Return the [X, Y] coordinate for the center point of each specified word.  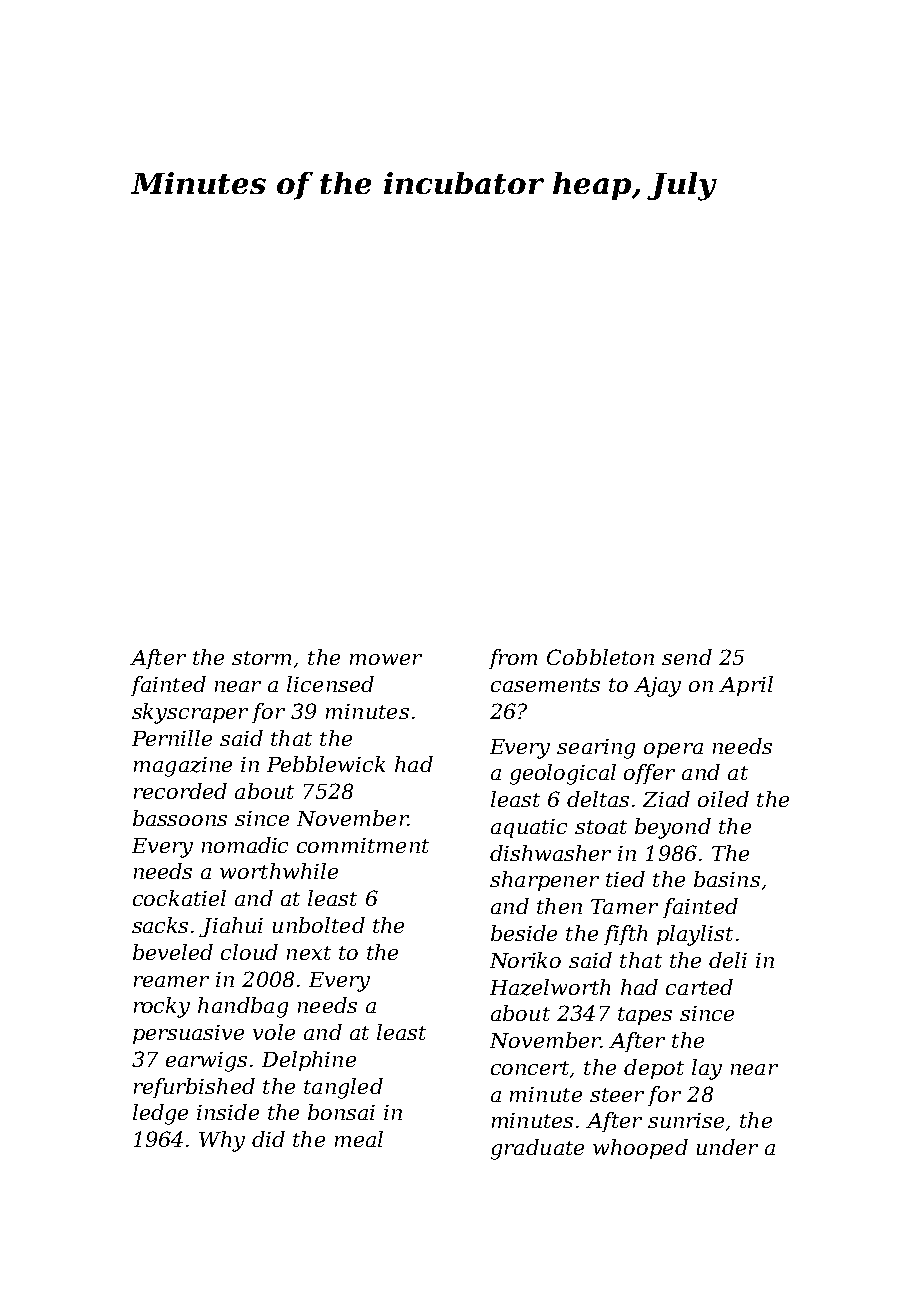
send [687, 657]
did [268, 1139]
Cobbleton [600, 657]
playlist [695, 935]
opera [673, 750]
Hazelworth [550, 987]
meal [359, 1139]
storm [261, 658]
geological [563, 774]
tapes [645, 1016]
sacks [160, 925]
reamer [171, 981]
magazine [183, 767]
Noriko [525, 960]
